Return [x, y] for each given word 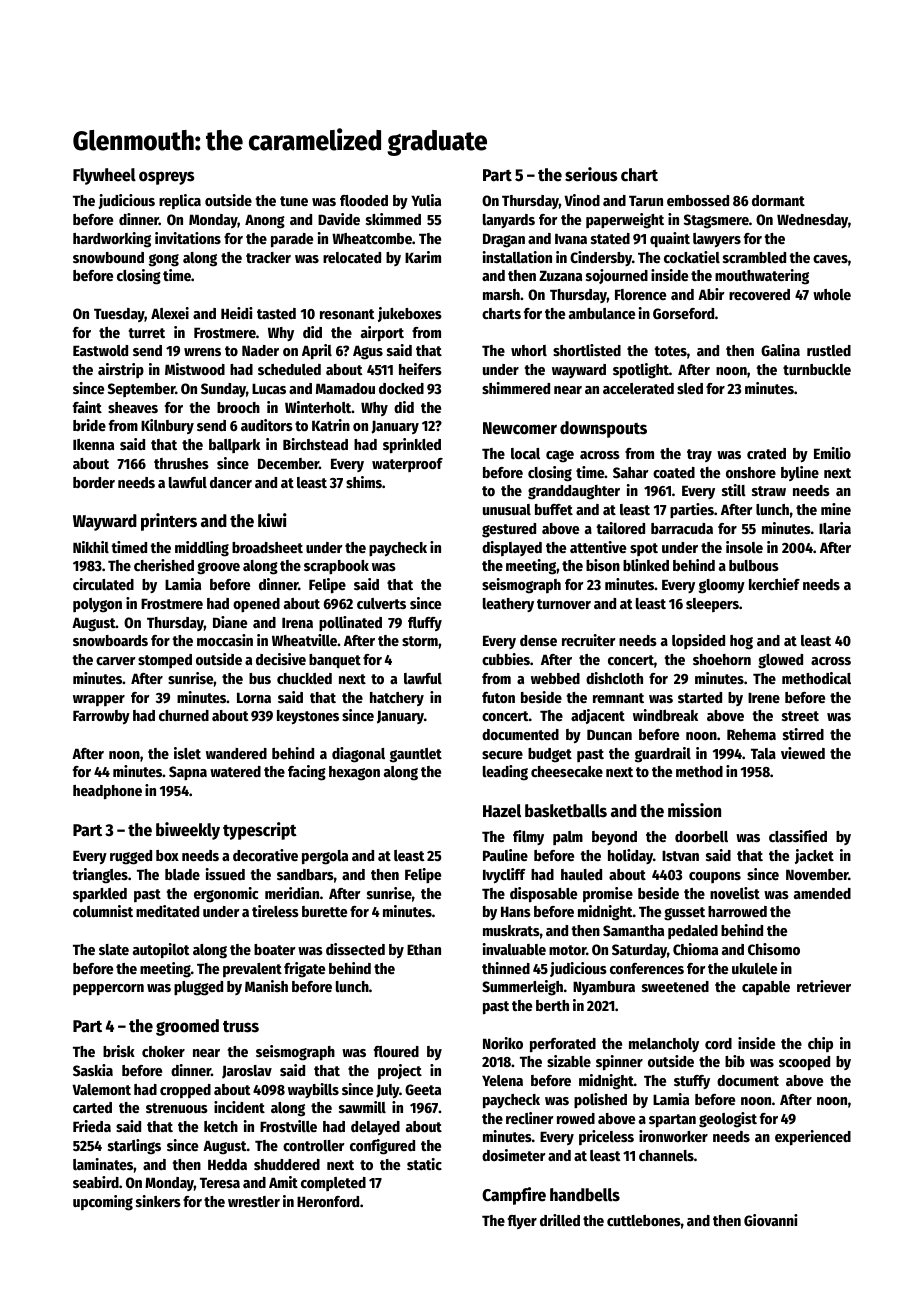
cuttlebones [644, 1220]
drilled [560, 1220]
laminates [103, 1164]
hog [741, 642]
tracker [268, 257]
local [525, 453]
